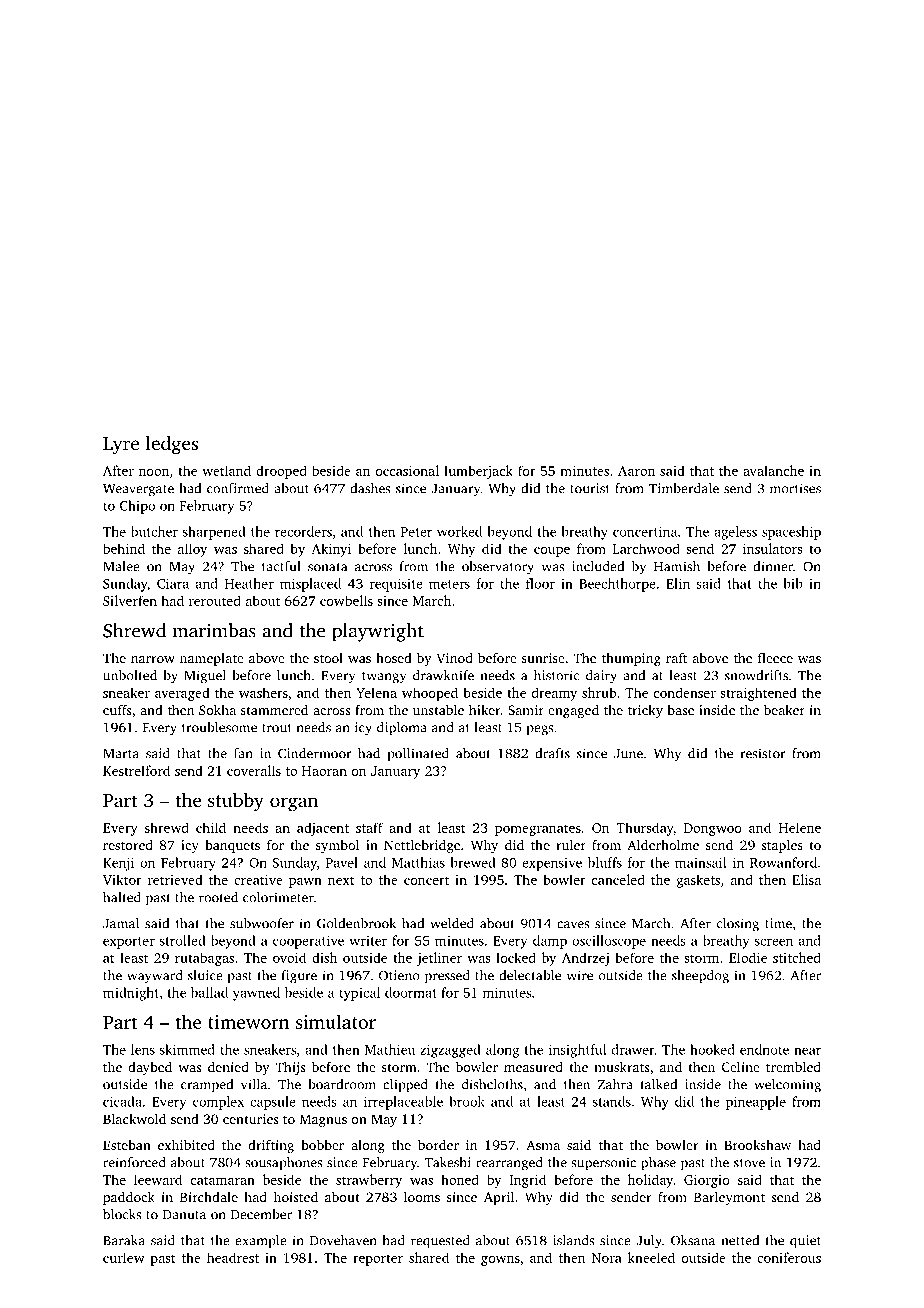 The width and height of the document is (924, 1308). Describe the element at coordinates (447, 1162) in the document. I see `Takeshi` at that location.
